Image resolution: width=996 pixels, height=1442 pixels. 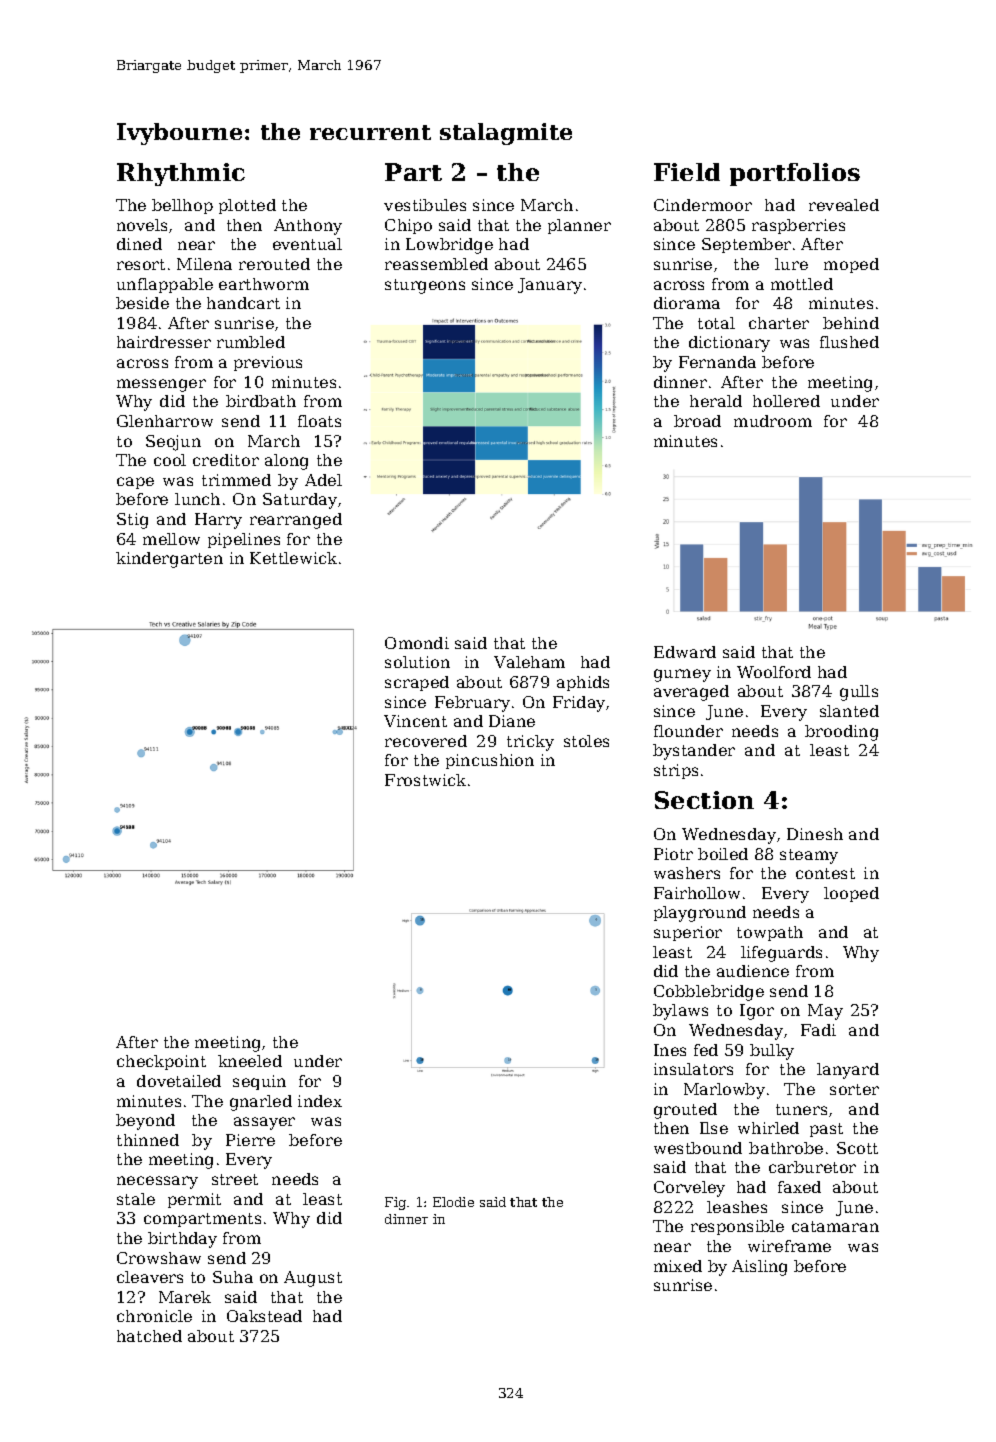 What do you see at coordinates (859, 693) in the image?
I see `gulls` at bounding box center [859, 693].
